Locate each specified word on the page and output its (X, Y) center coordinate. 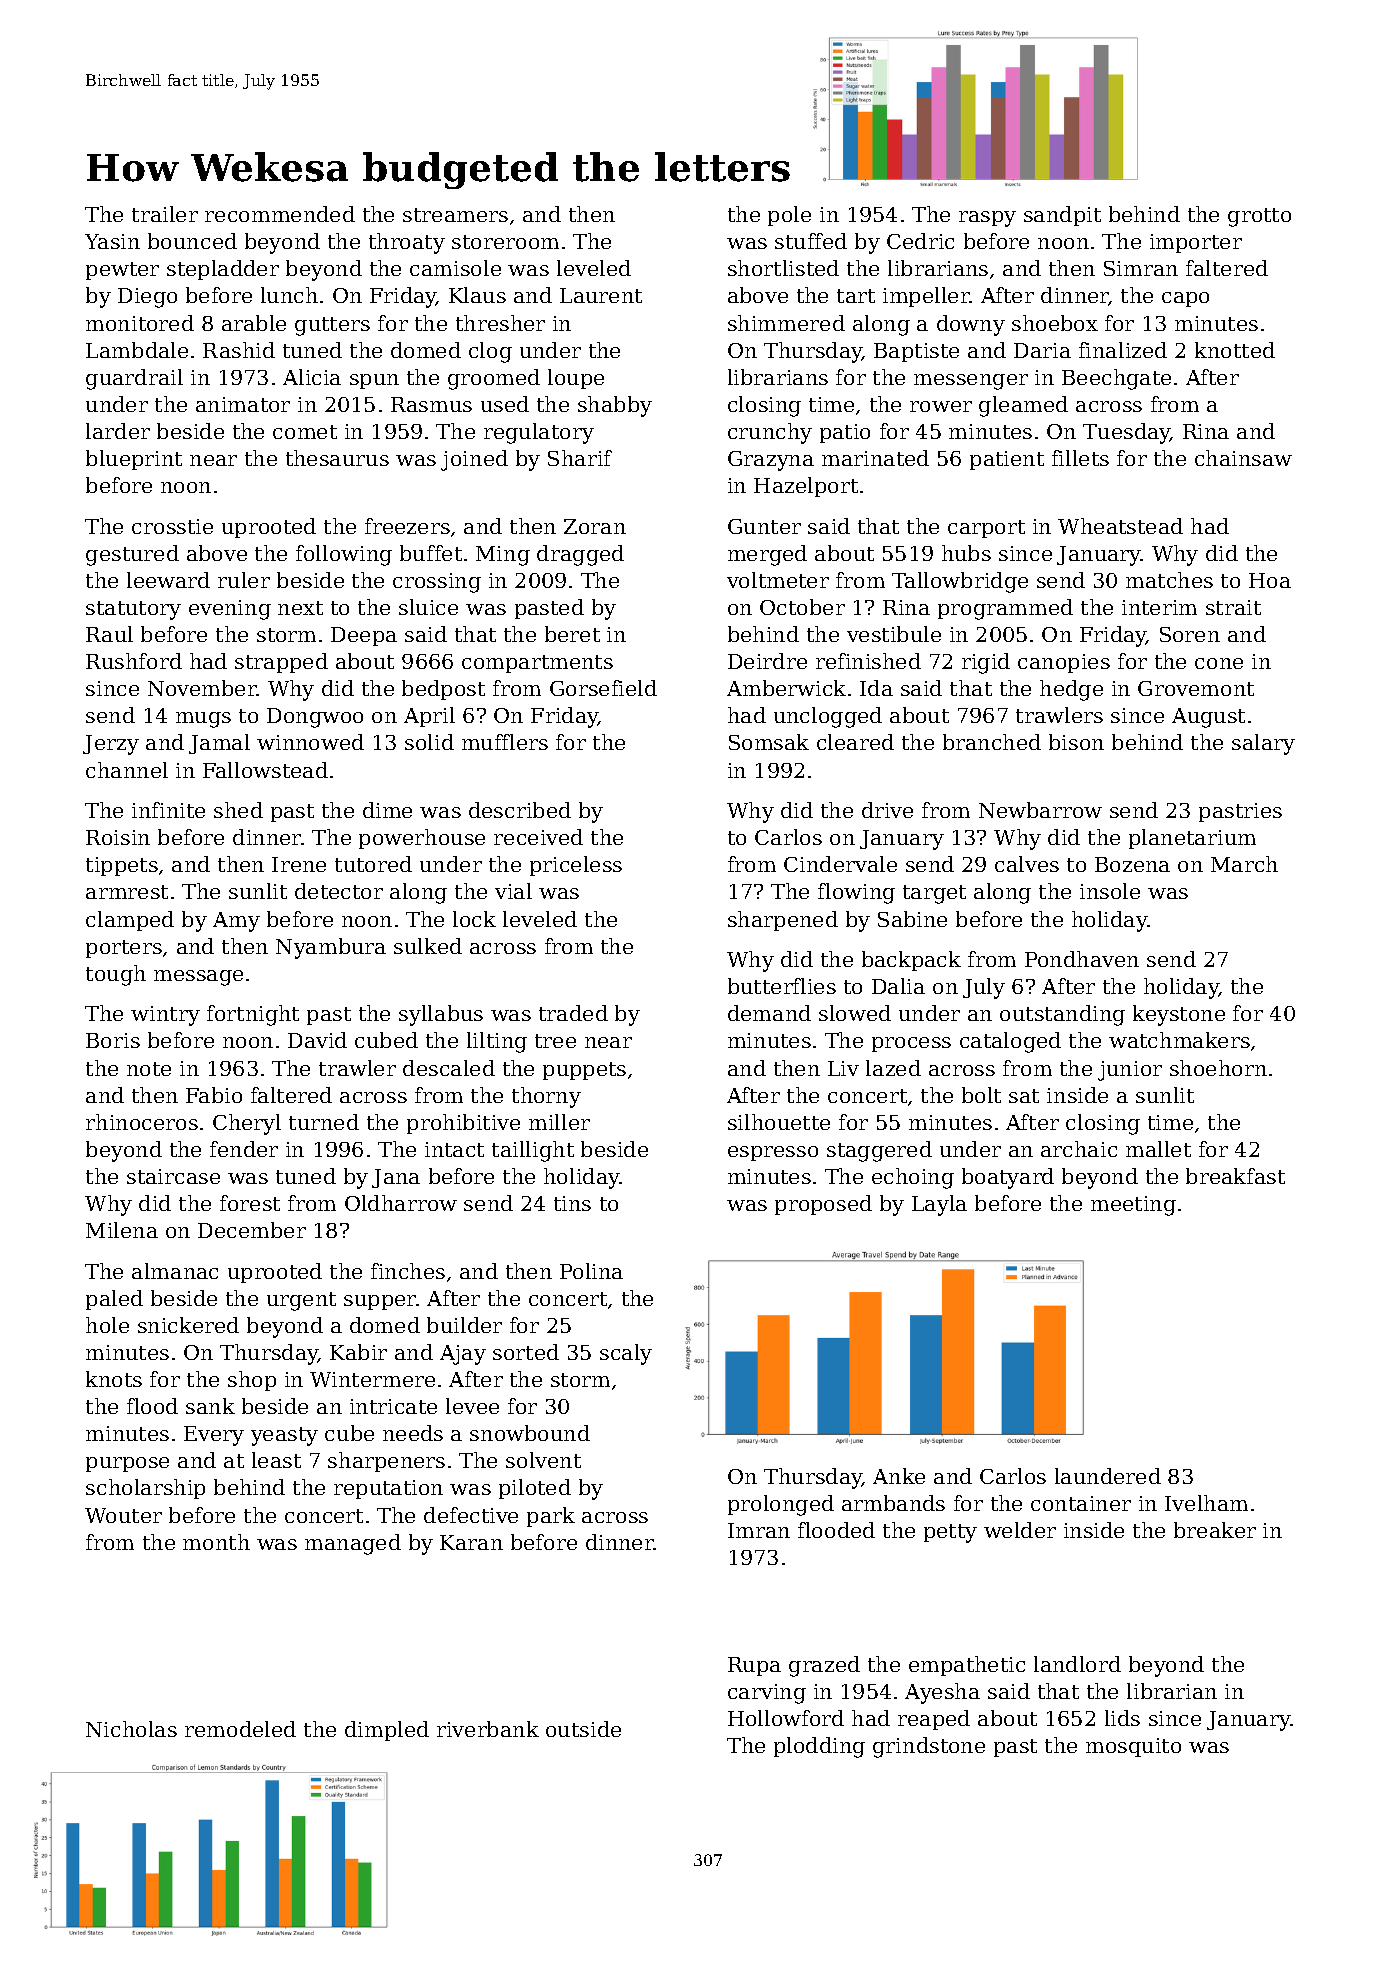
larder (118, 431)
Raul (109, 634)
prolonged (781, 1505)
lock (474, 919)
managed (353, 1544)
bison (1076, 742)
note (149, 1069)
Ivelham (1206, 1503)
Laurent (601, 295)
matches (1169, 580)
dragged (580, 555)
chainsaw (1243, 458)
